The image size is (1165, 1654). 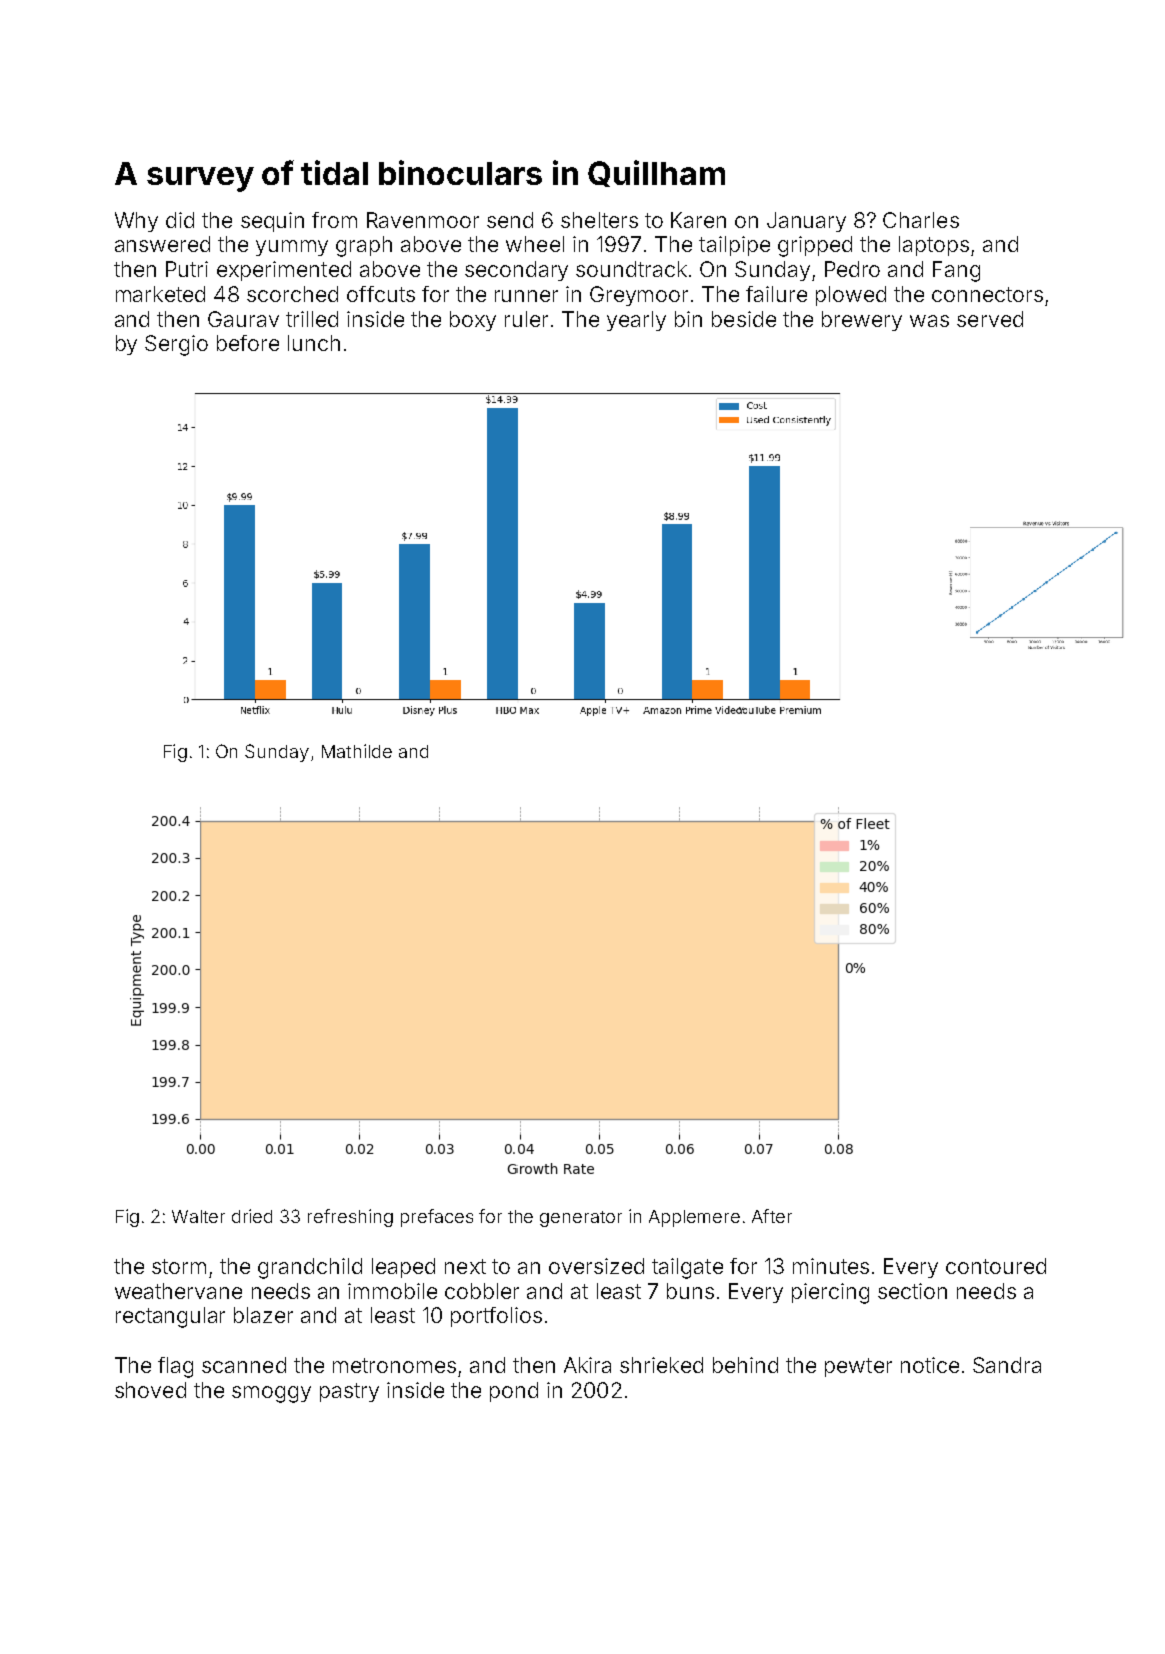 I want to click on Charles, so click(x=921, y=220).
